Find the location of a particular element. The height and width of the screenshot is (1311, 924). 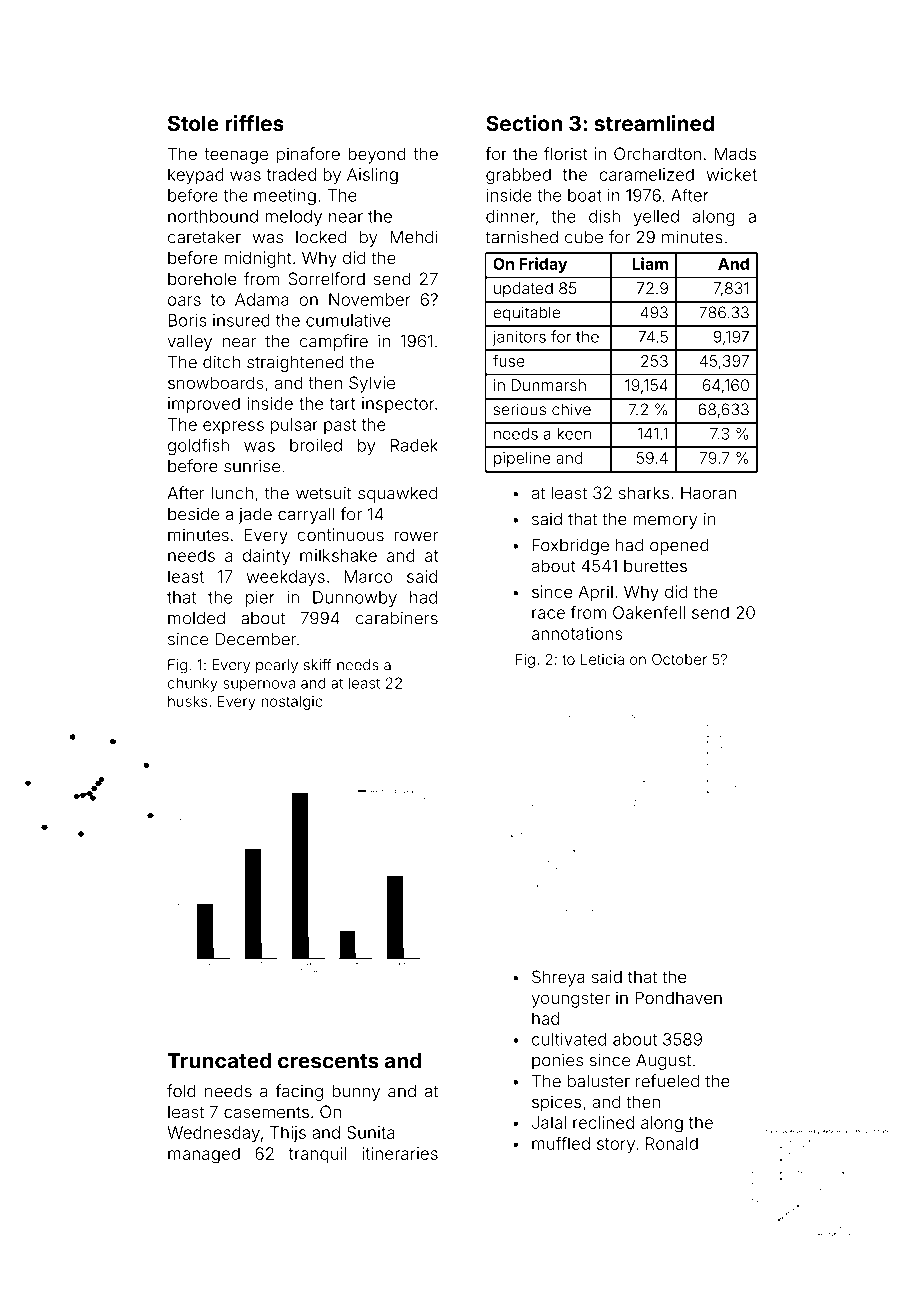

tranquil is located at coordinates (318, 1155).
